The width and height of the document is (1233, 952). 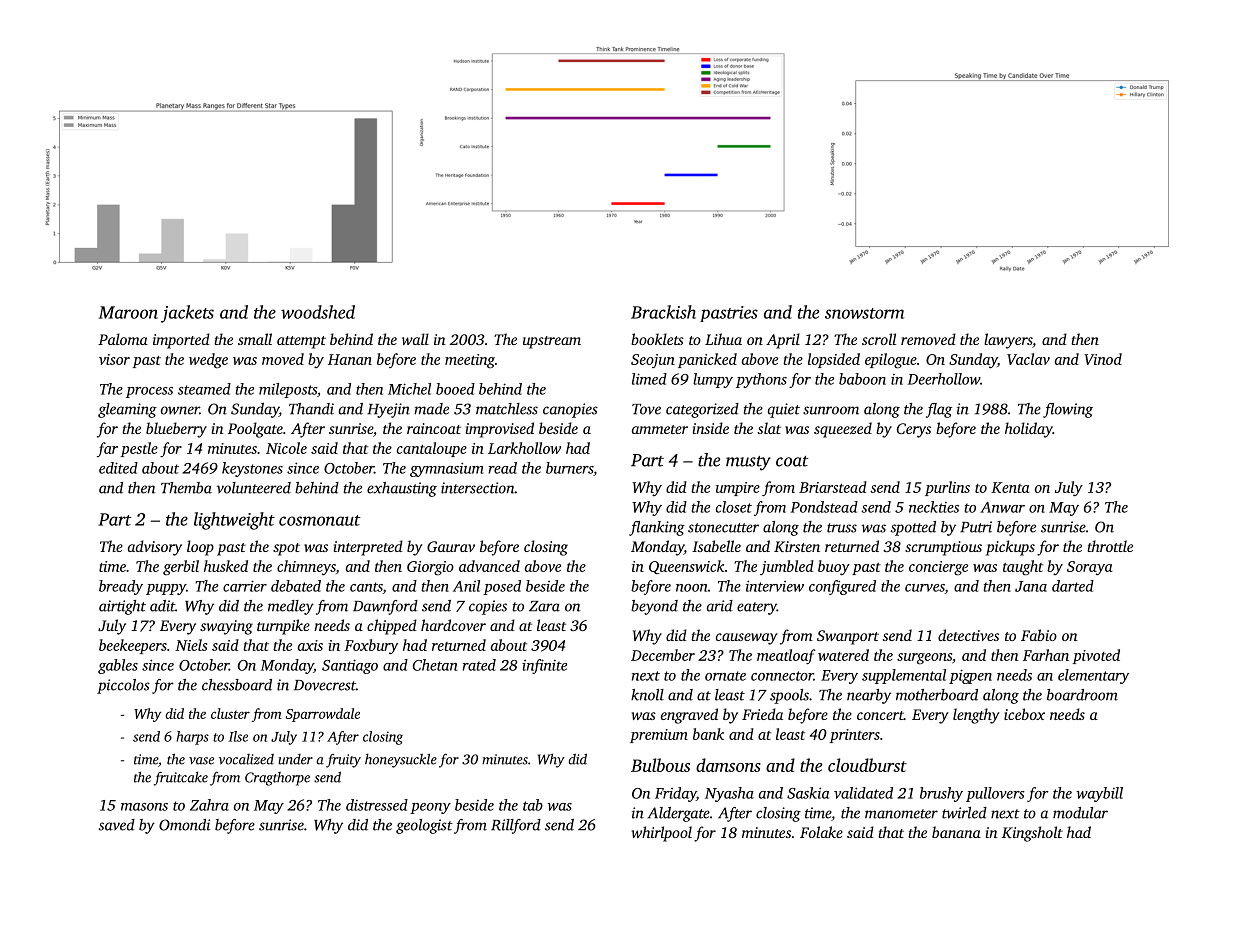 I want to click on Kingsholt, so click(x=1032, y=834).
